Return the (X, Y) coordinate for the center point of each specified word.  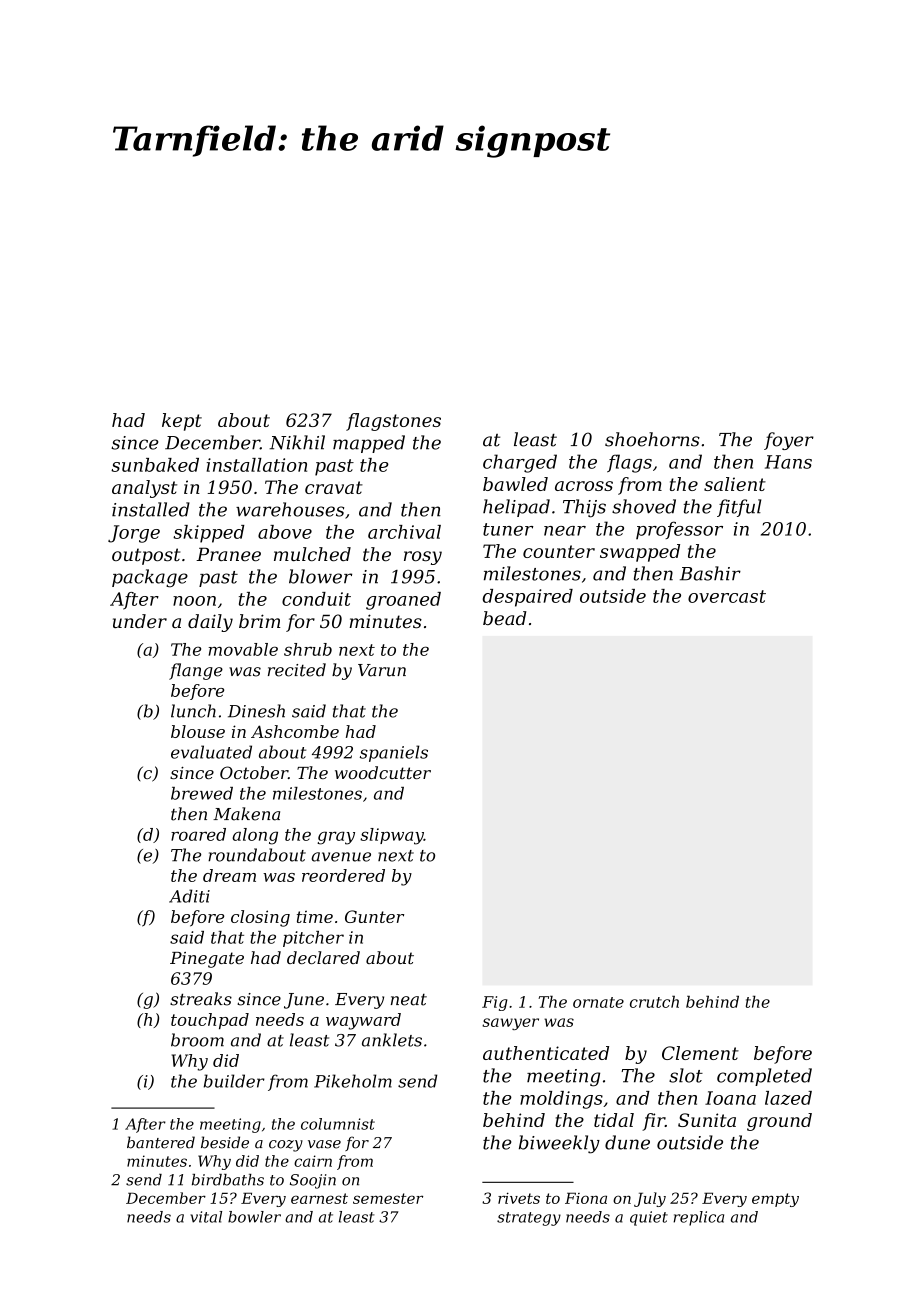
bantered (161, 1142)
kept (182, 422)
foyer (789, 441)
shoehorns (652, 439)
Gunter (374, 916)
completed (764, 1077)
